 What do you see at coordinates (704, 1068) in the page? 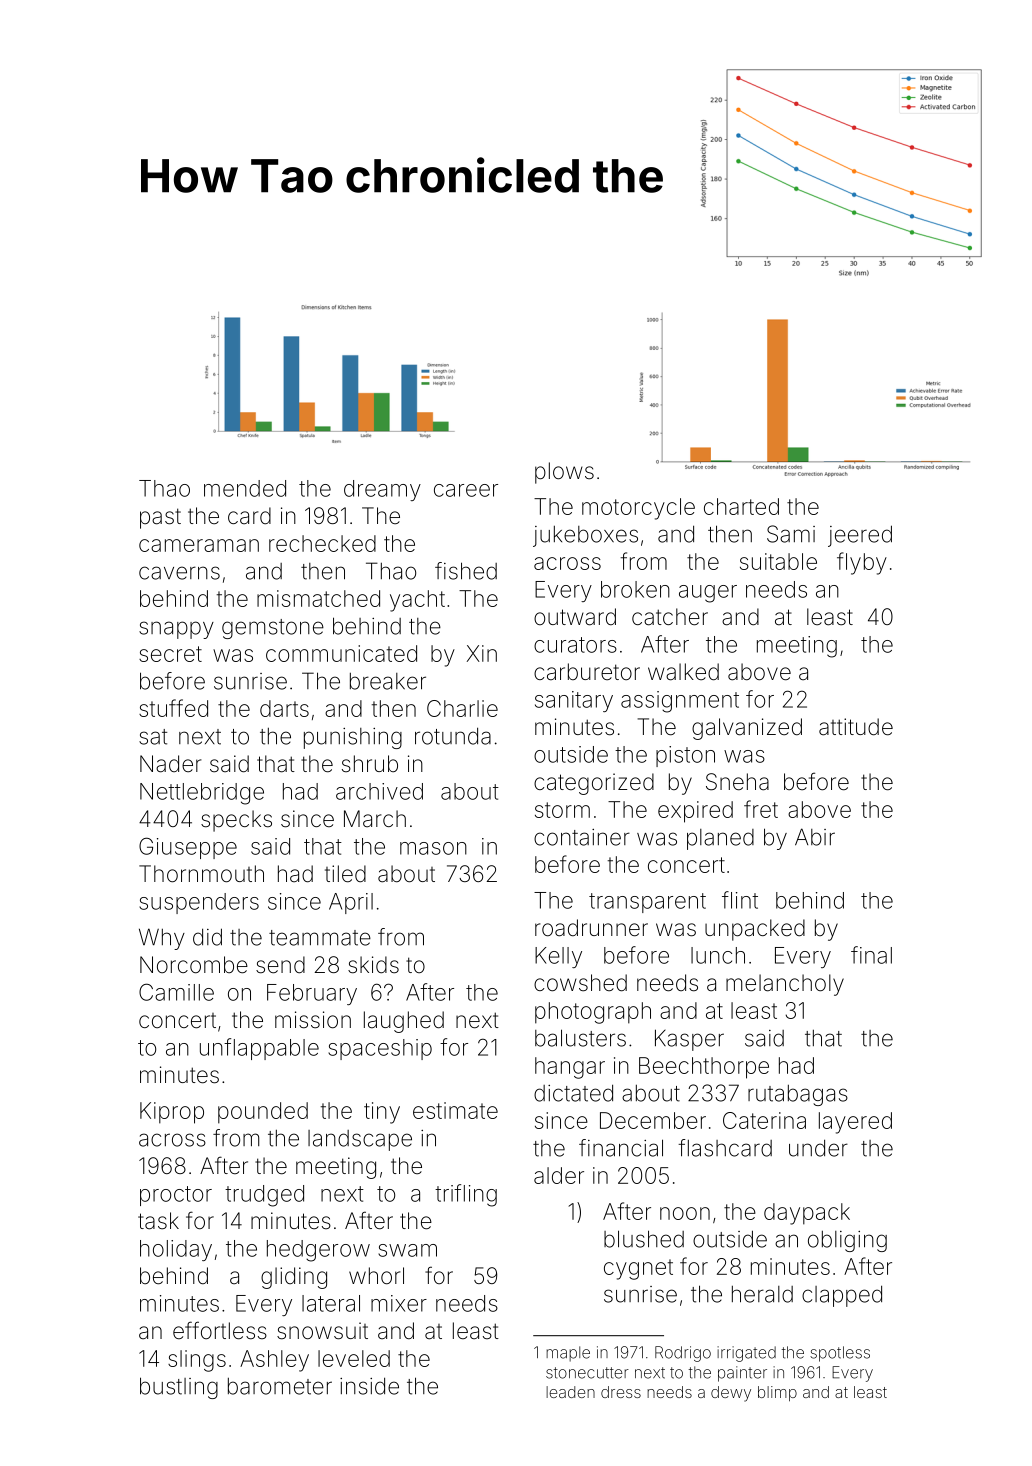
I see `Beechthorpe` at bounding box center [704, 1068].
